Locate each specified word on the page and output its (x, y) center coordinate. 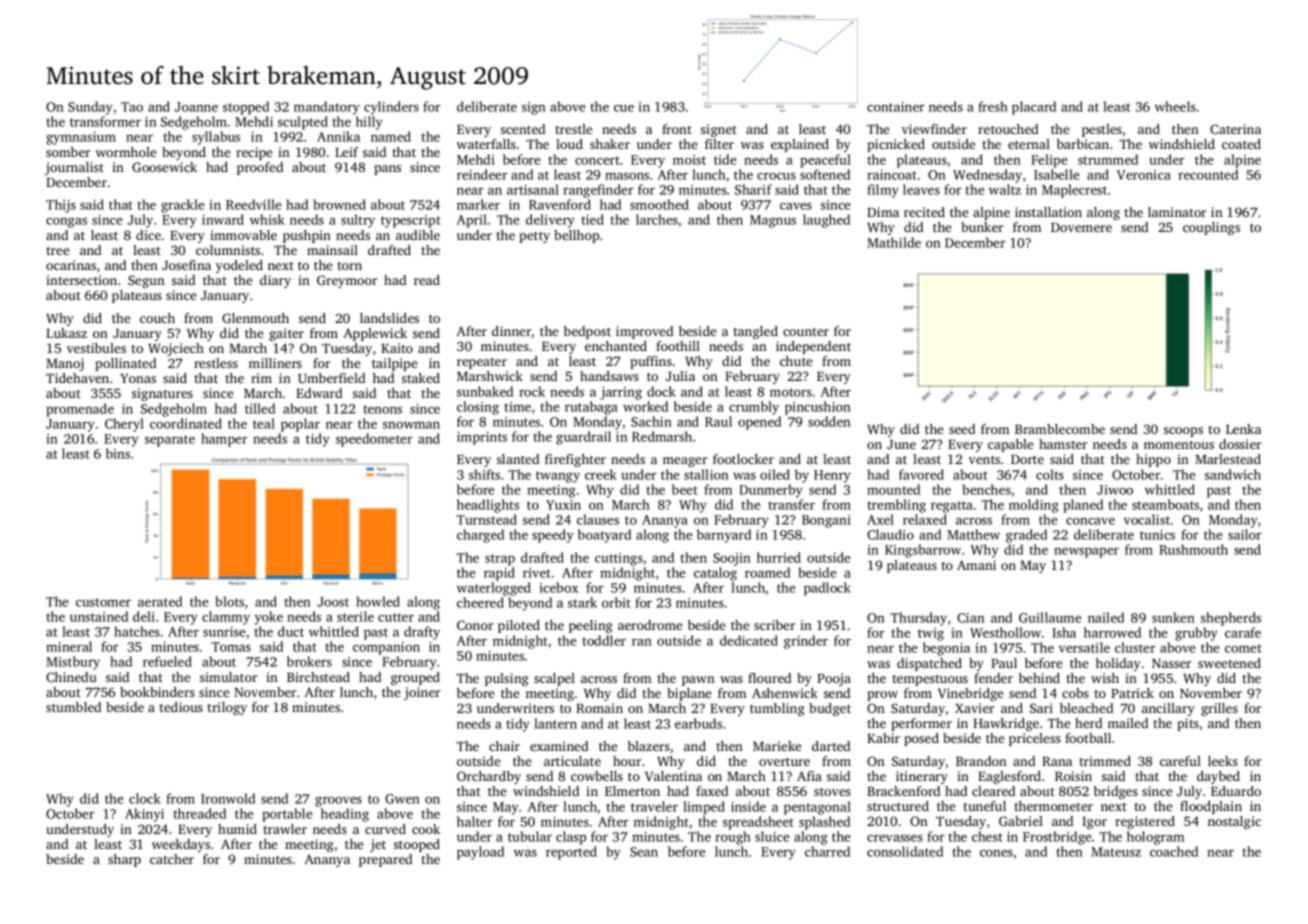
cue (624, 108)
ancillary (1168, 709)
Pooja (834, 679)
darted (831, 746)
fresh (993, 106)
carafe (1243, 632)
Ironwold (228, 798)
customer (103, 602)
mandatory (327, 108)
